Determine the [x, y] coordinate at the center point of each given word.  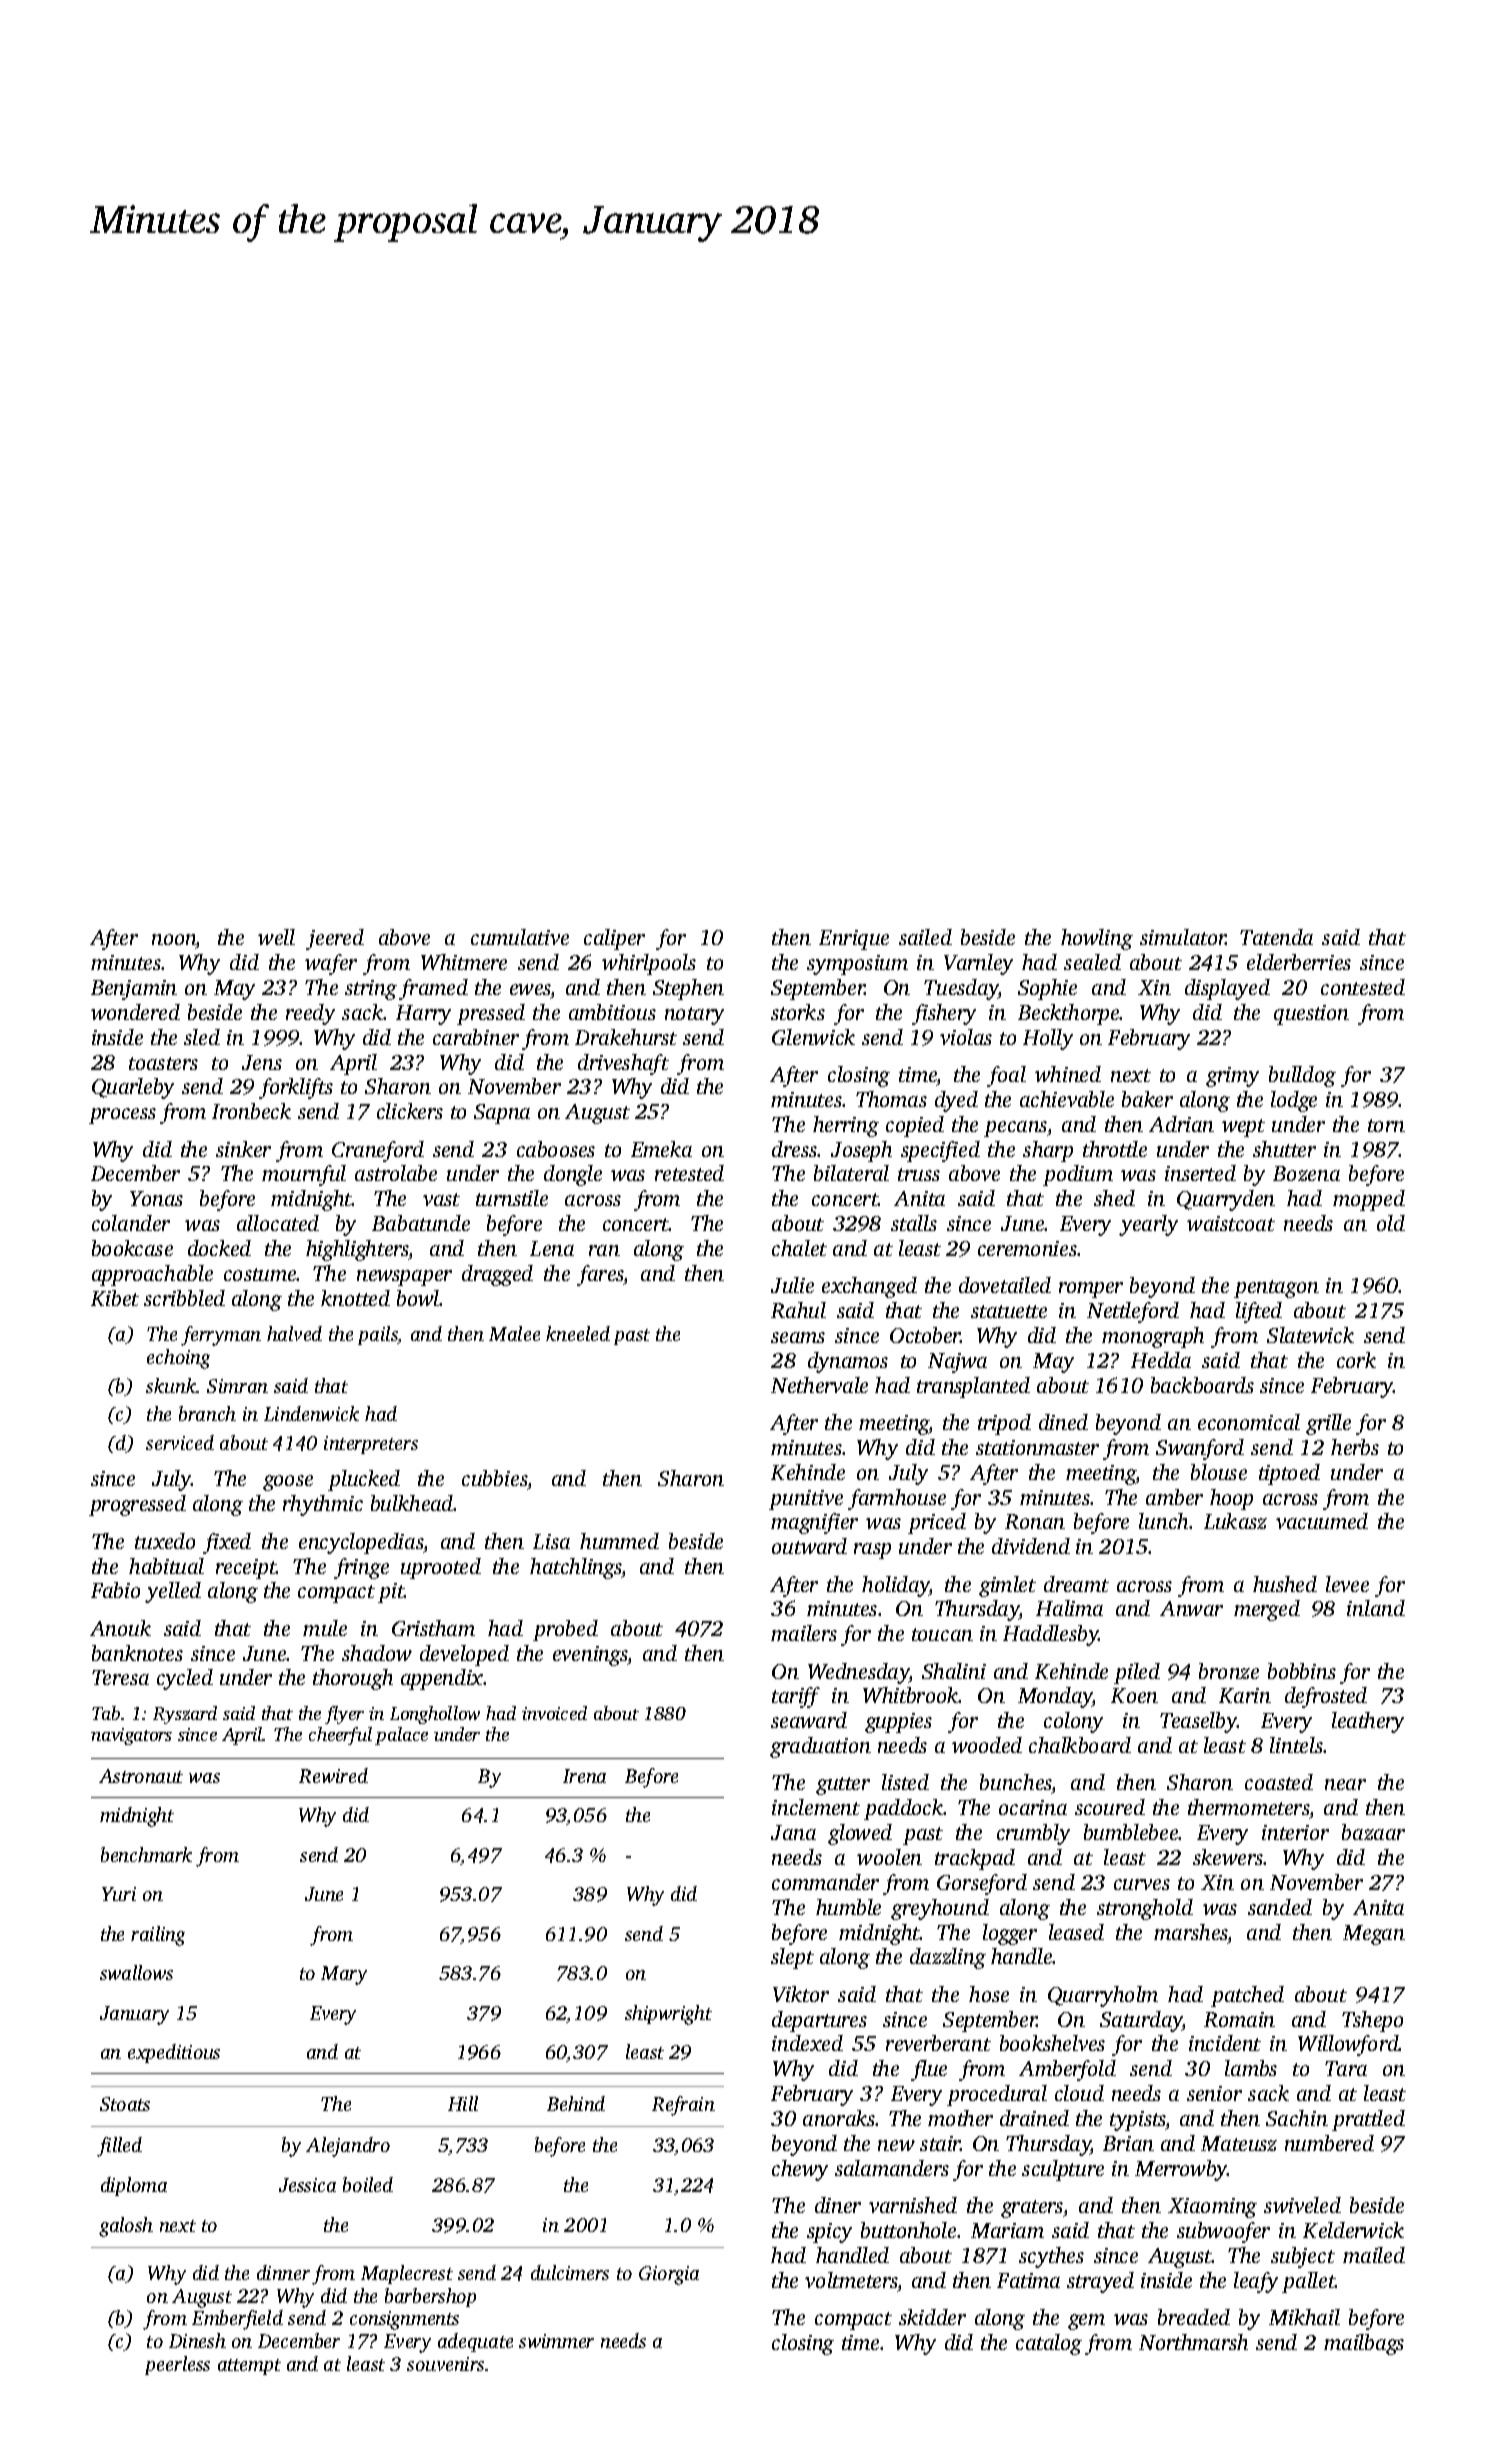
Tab [106, 1713]
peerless [177, 2365]
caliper [614, 939]
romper [1091, 1290]
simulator [1183, 937]
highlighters [357, 1250]
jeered [335, 939]
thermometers [1248, 1807]
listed [905, 1782]
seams [798, 1337]
